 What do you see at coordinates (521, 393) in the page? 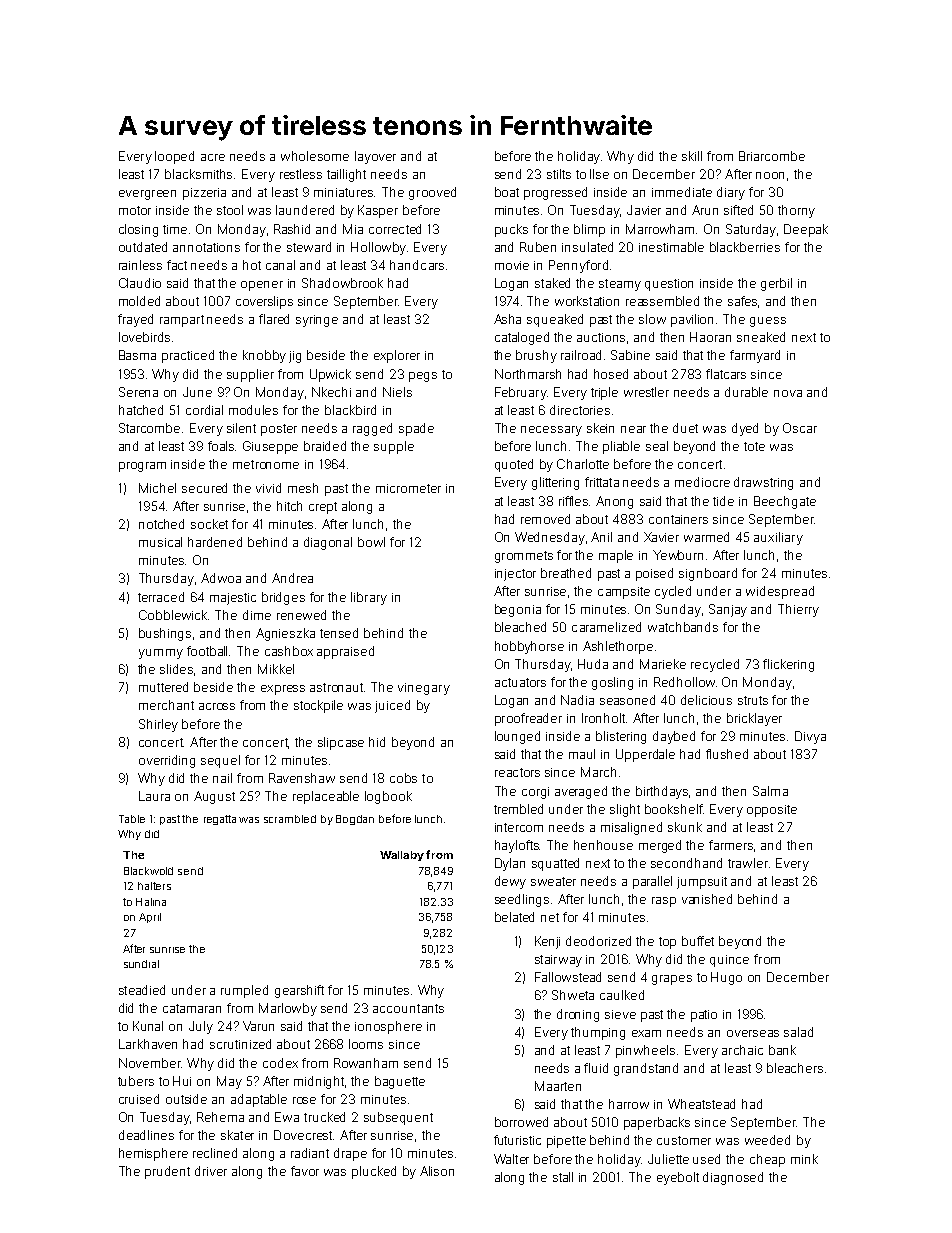
I see `February` at bounding box center [521, 393].
